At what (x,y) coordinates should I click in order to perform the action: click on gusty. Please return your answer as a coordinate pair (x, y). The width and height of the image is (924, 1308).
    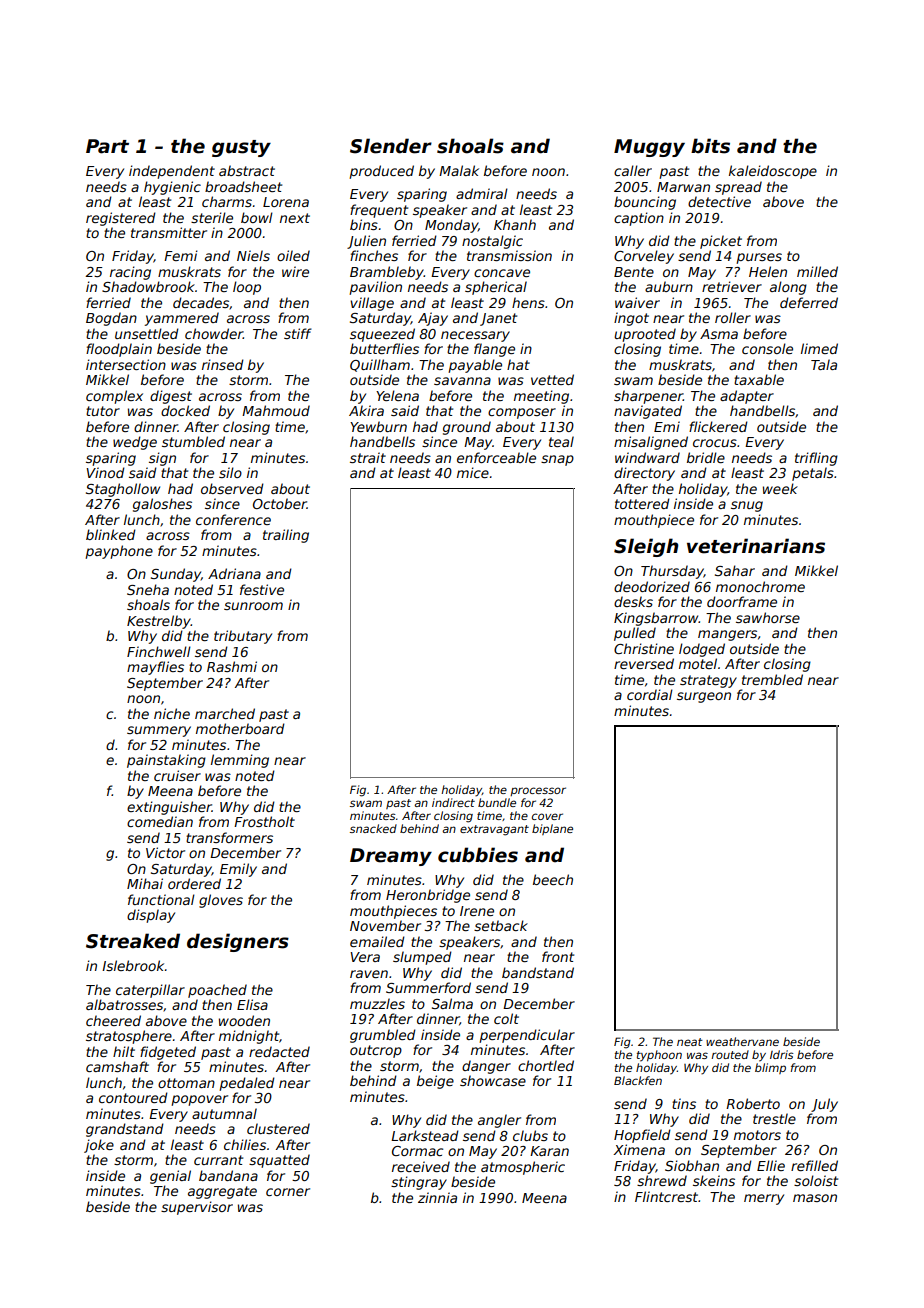
    Looking at the image, I should click on (241, 148).
